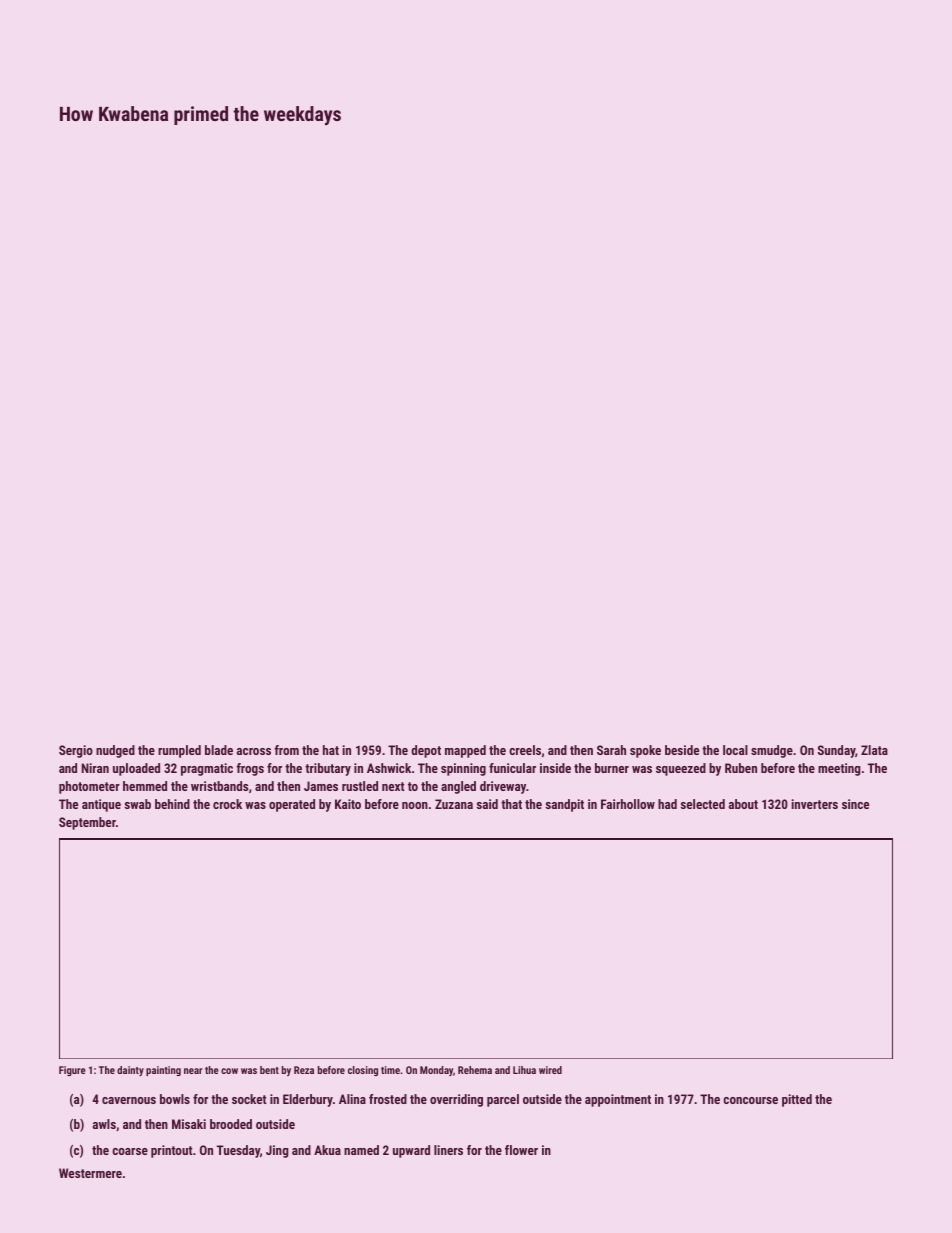 This image has width=952, height=1233. I want to click on noon, so click(415, 805).
